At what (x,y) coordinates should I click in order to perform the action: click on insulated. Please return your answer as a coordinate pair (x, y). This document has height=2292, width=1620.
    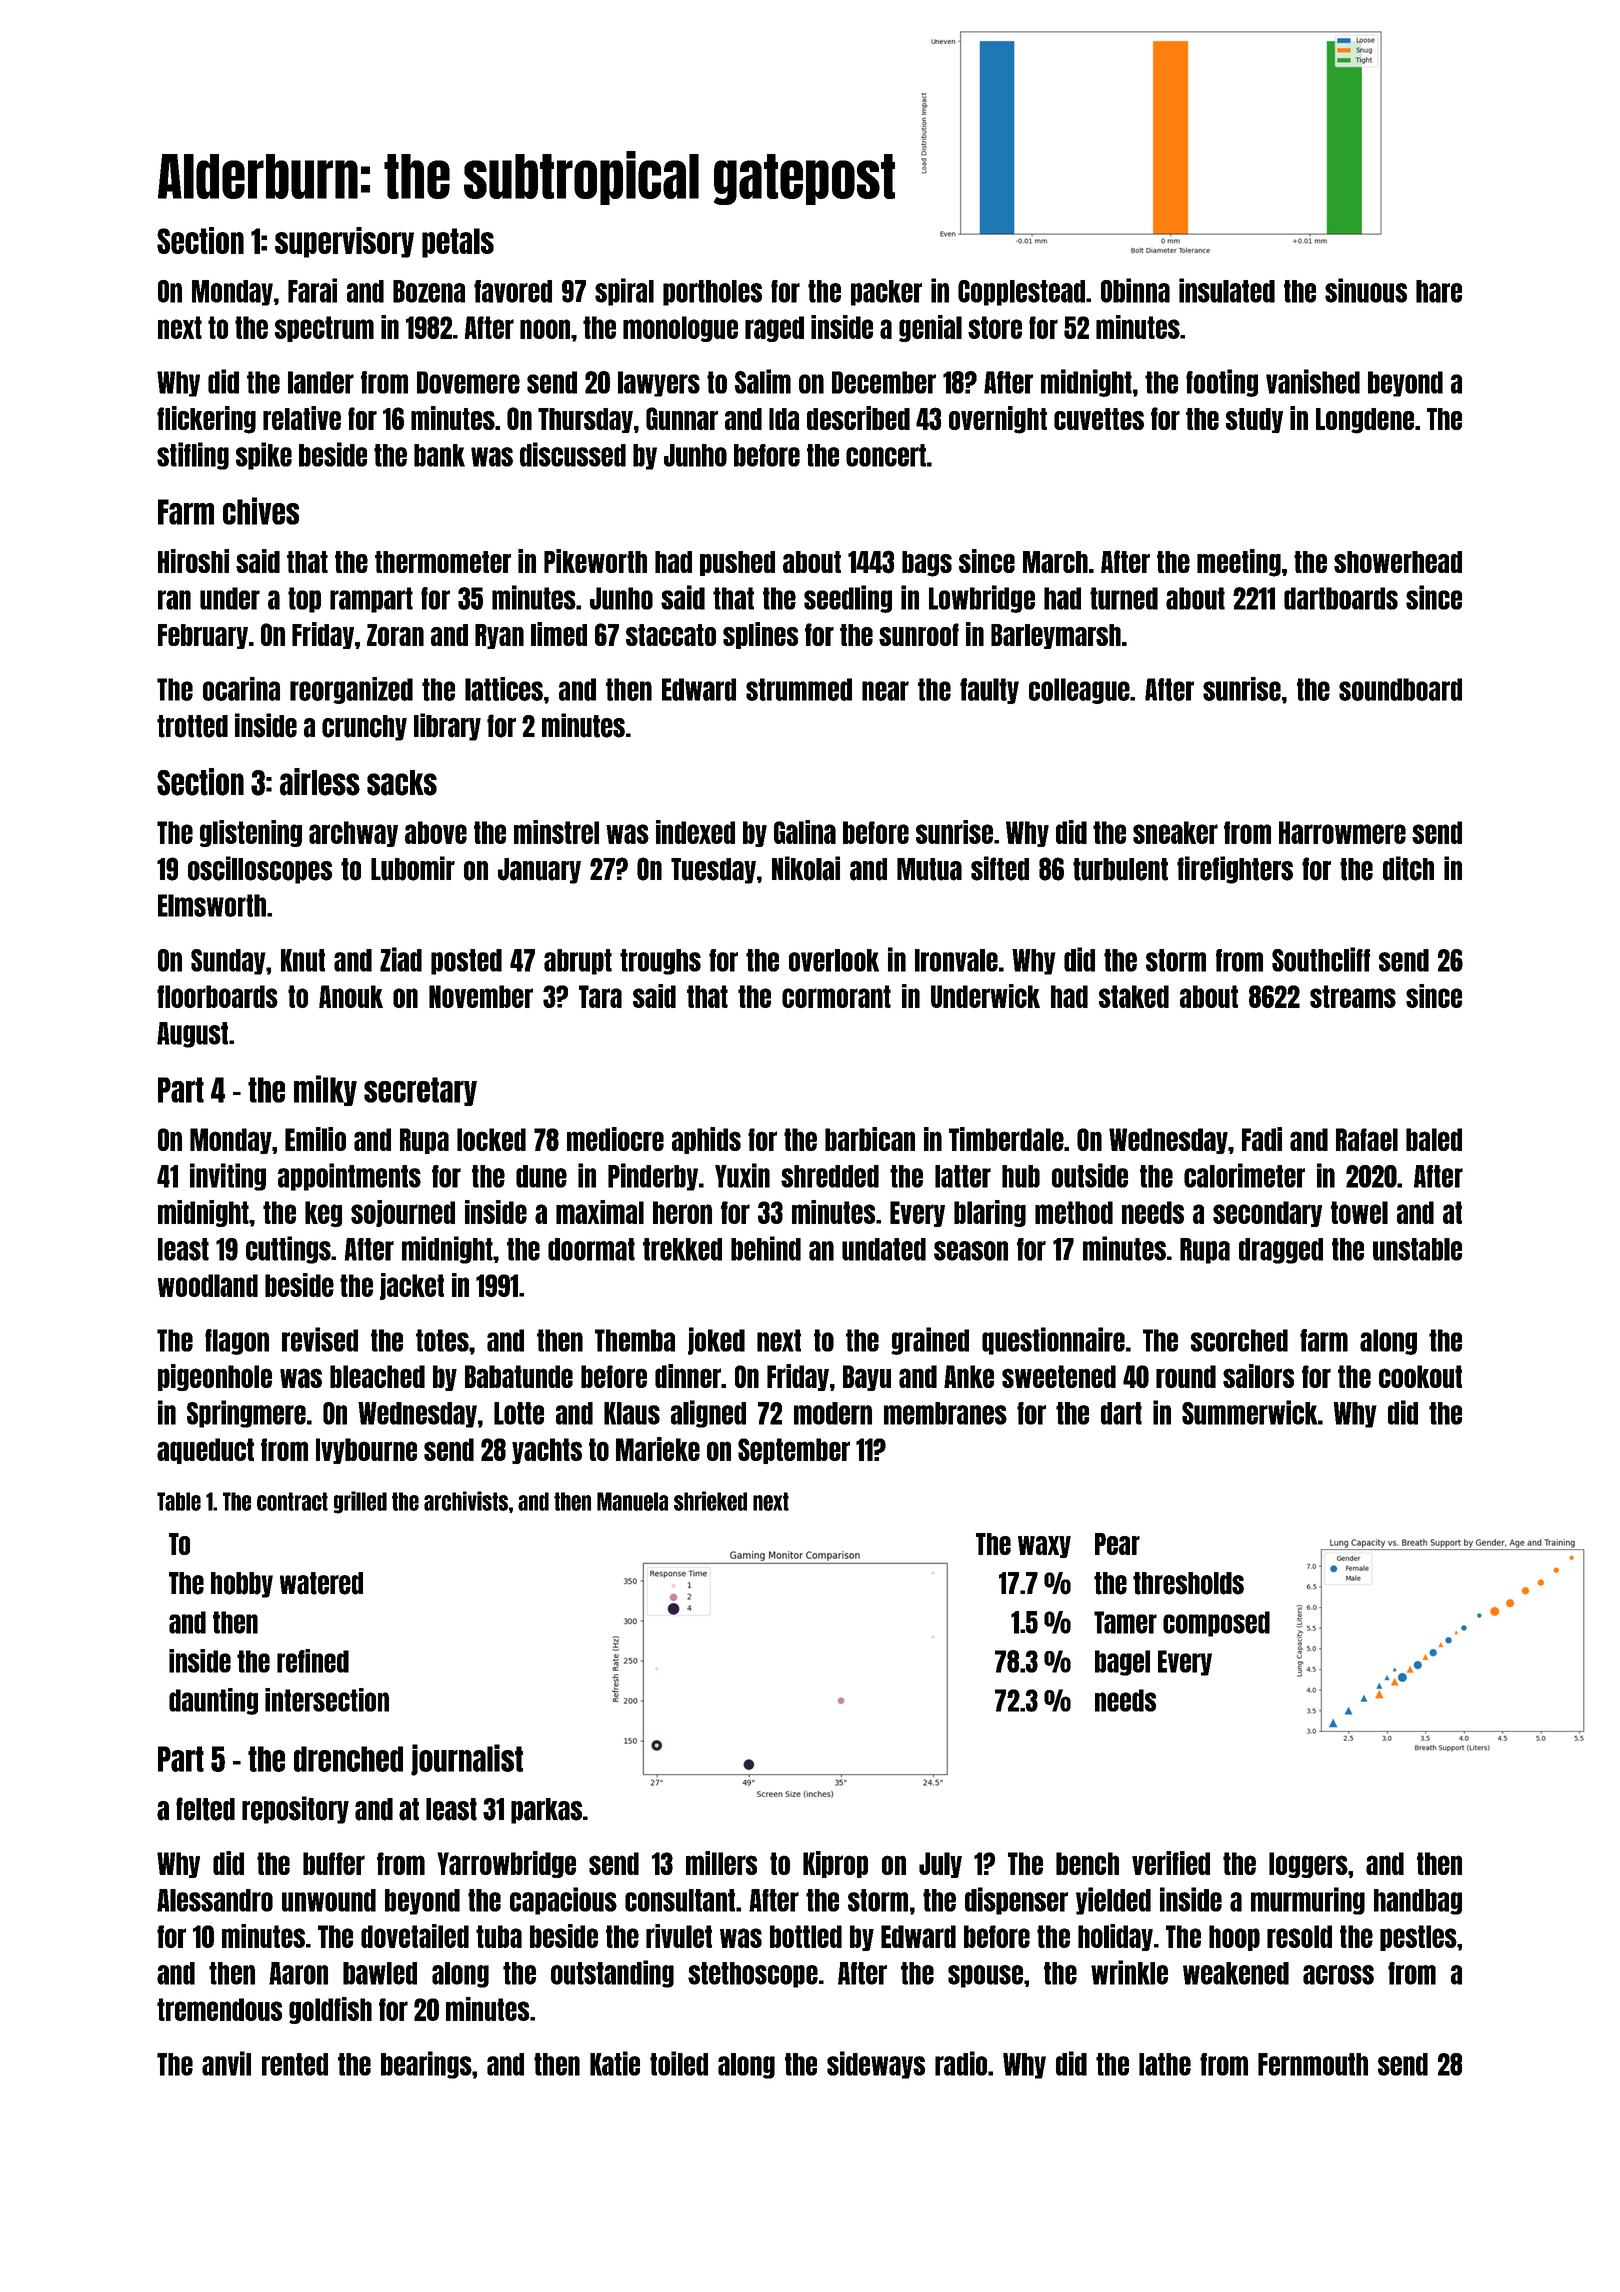
    Looking at the image, I should click on (1227, 290).
